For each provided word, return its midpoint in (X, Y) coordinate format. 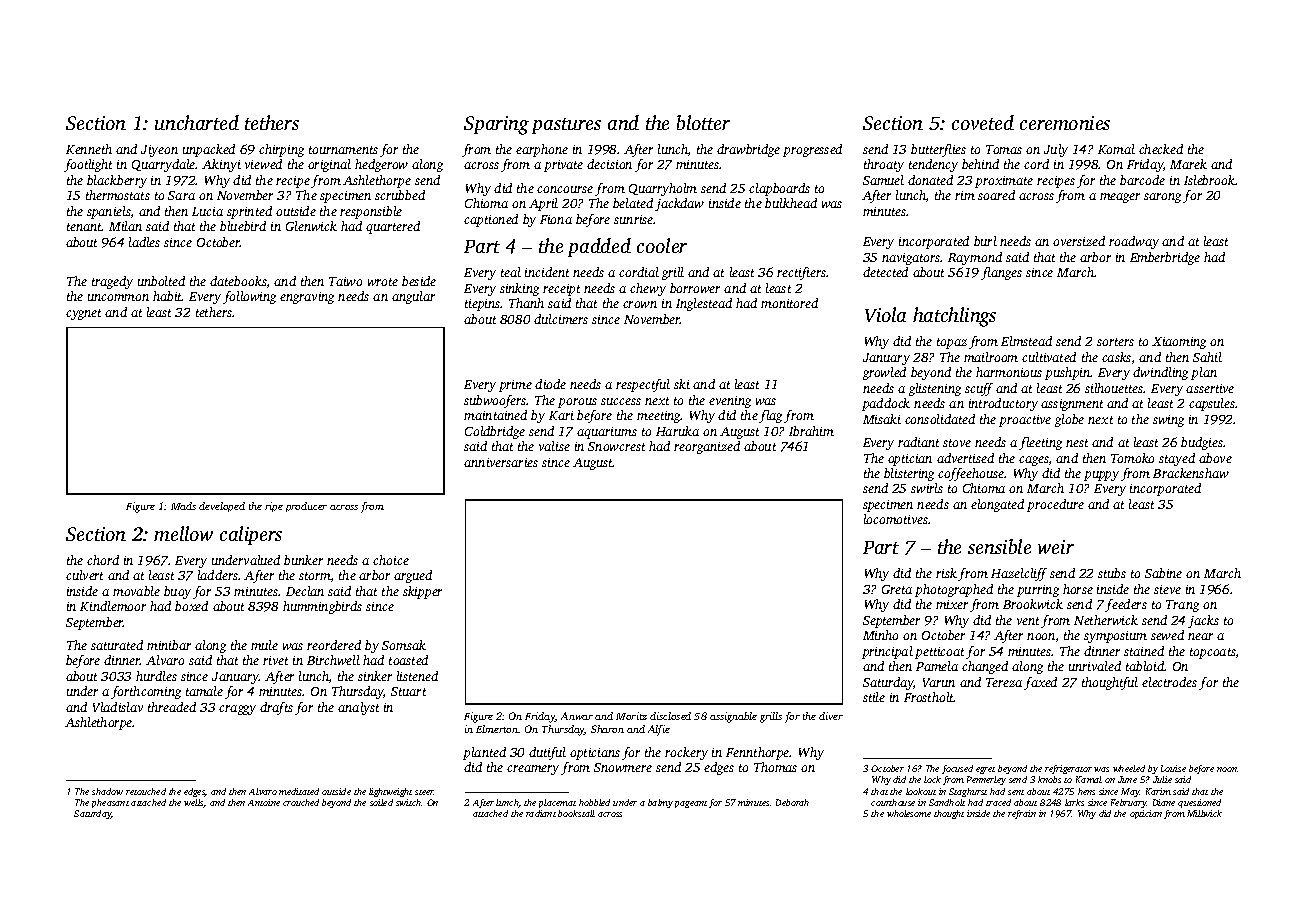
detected (885, 272)
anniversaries (501, 462)
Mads (183, 506)
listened (417, 676)
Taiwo (345, 281)
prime (515, 386)
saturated (117, 645)
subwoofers (495, 401)
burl (985, 241)
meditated (299, 791)
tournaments (343, 150)
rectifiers (801, 273)
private (563, 166)
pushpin (1068, 373)
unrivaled (1095, 666)
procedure (1055, 505)
